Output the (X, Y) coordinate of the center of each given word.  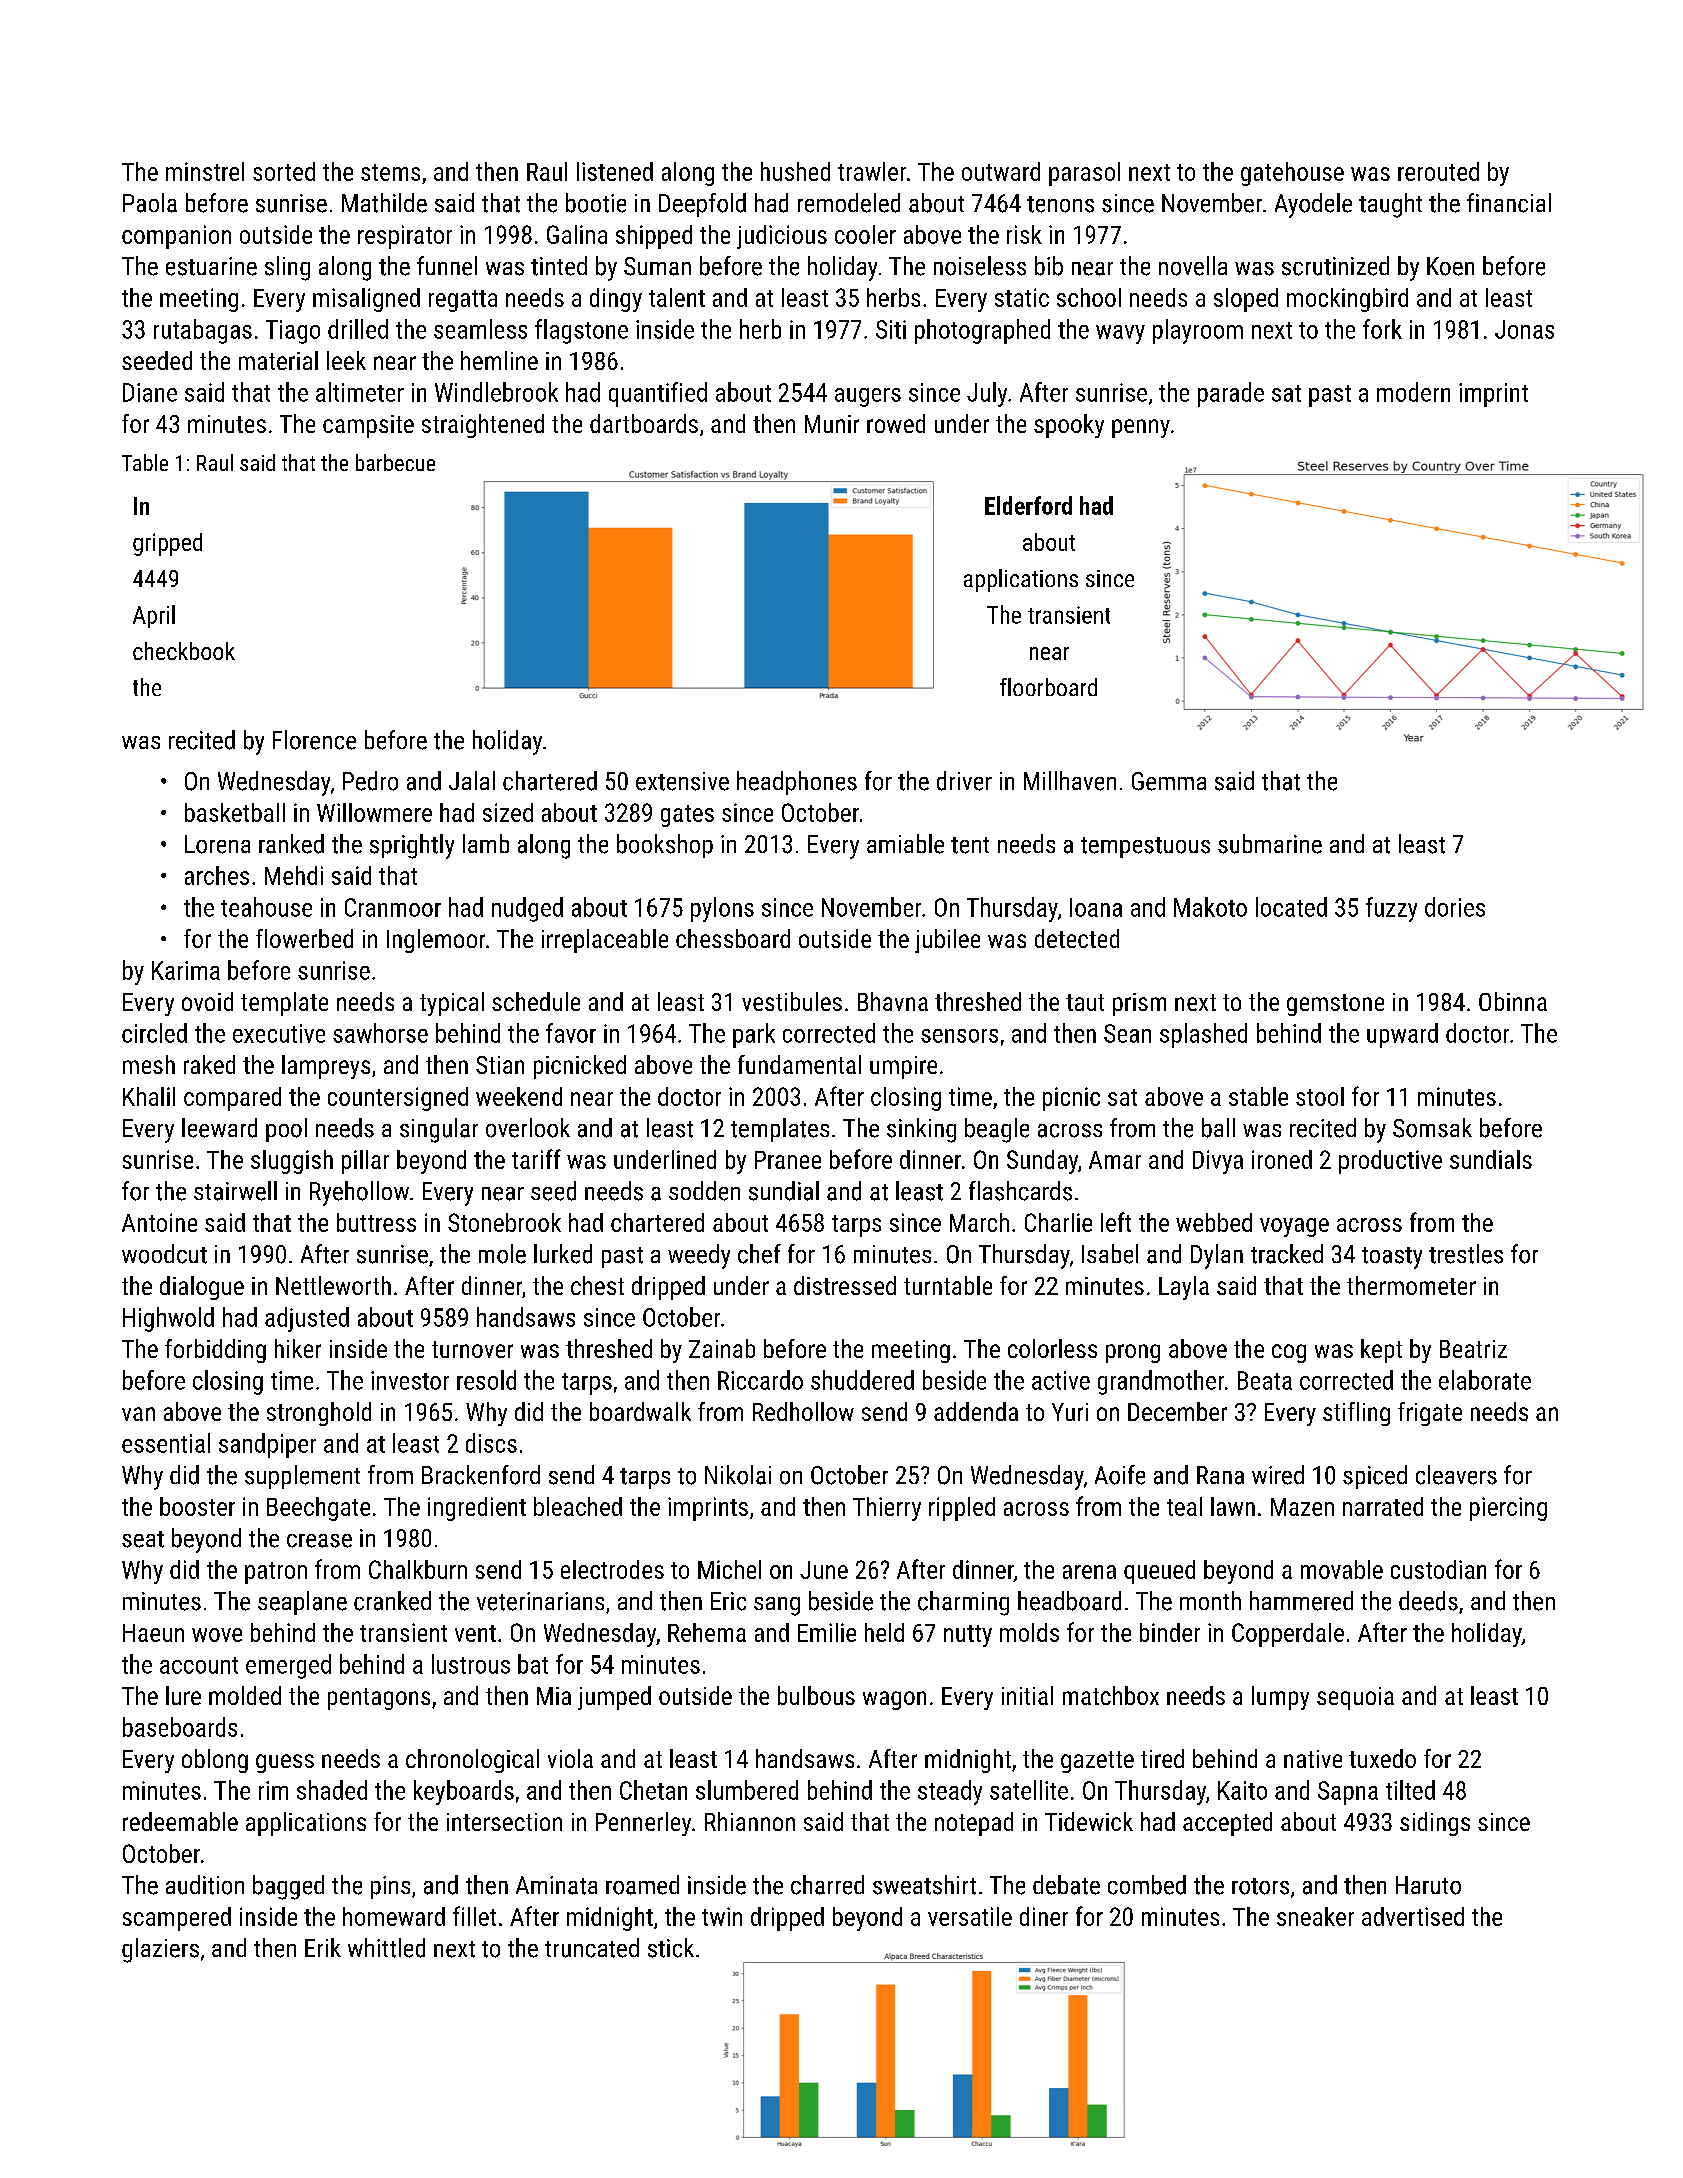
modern (1413, 392)
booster (197, 1506)
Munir (832, 424)
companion (176, 237)
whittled (386, 1948)
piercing (1508, 1509)
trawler (872, 171)
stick (671, 1948)
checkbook (184, 651)
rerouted (1438, 171)
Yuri (1070, 1412)
